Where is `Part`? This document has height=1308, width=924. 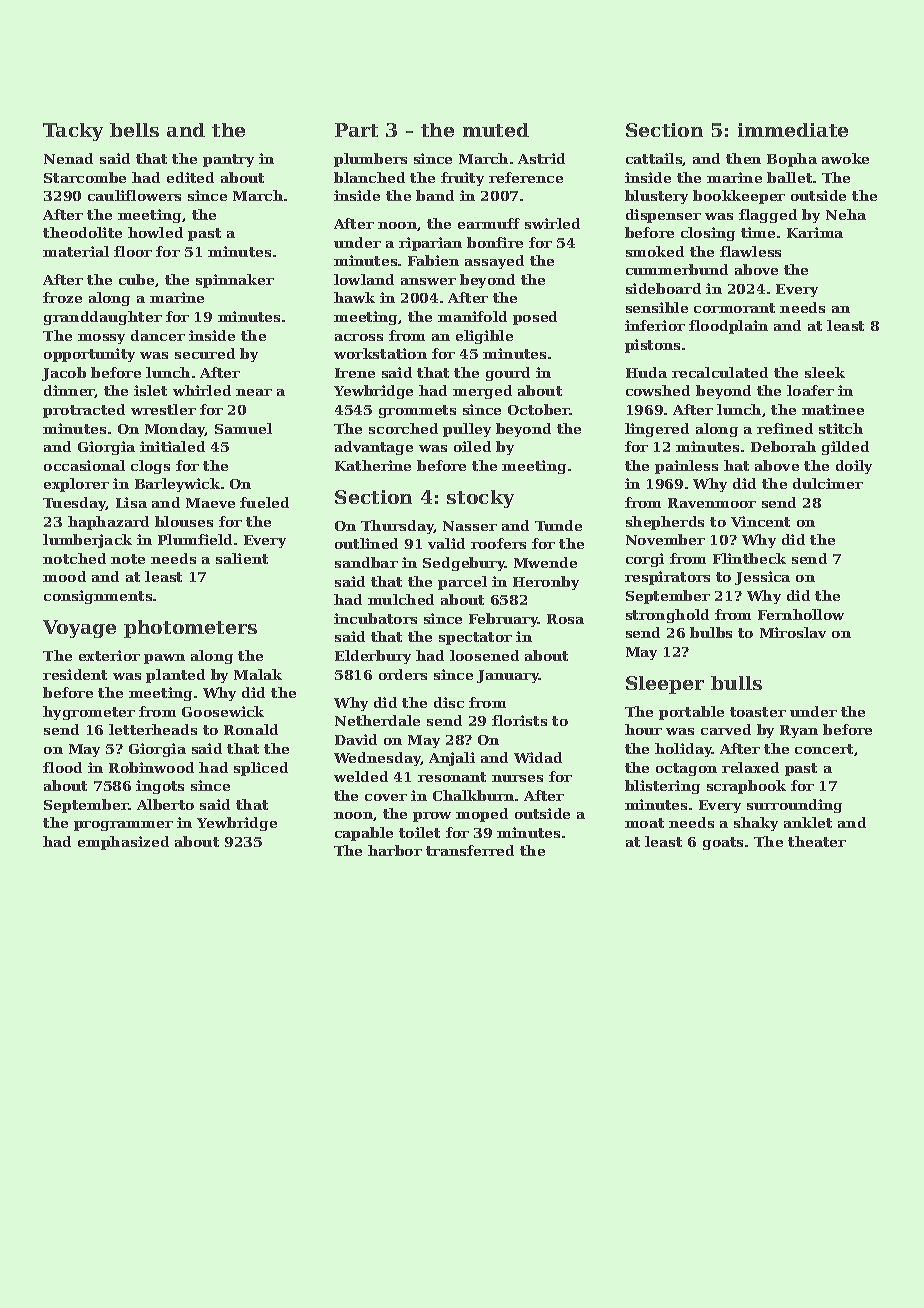 Part is located at coordinates (356, 130).
